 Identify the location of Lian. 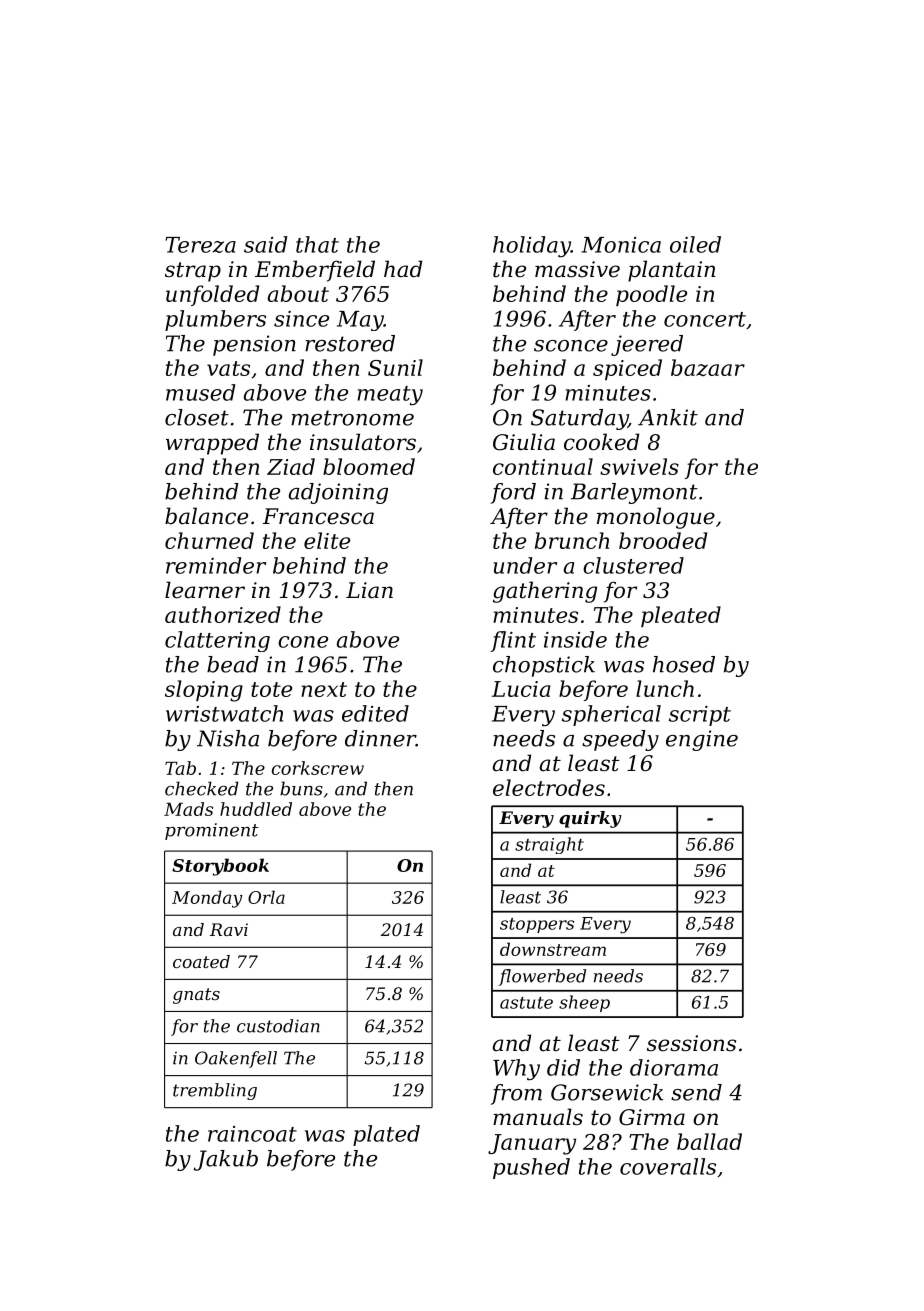
(369, 590).
